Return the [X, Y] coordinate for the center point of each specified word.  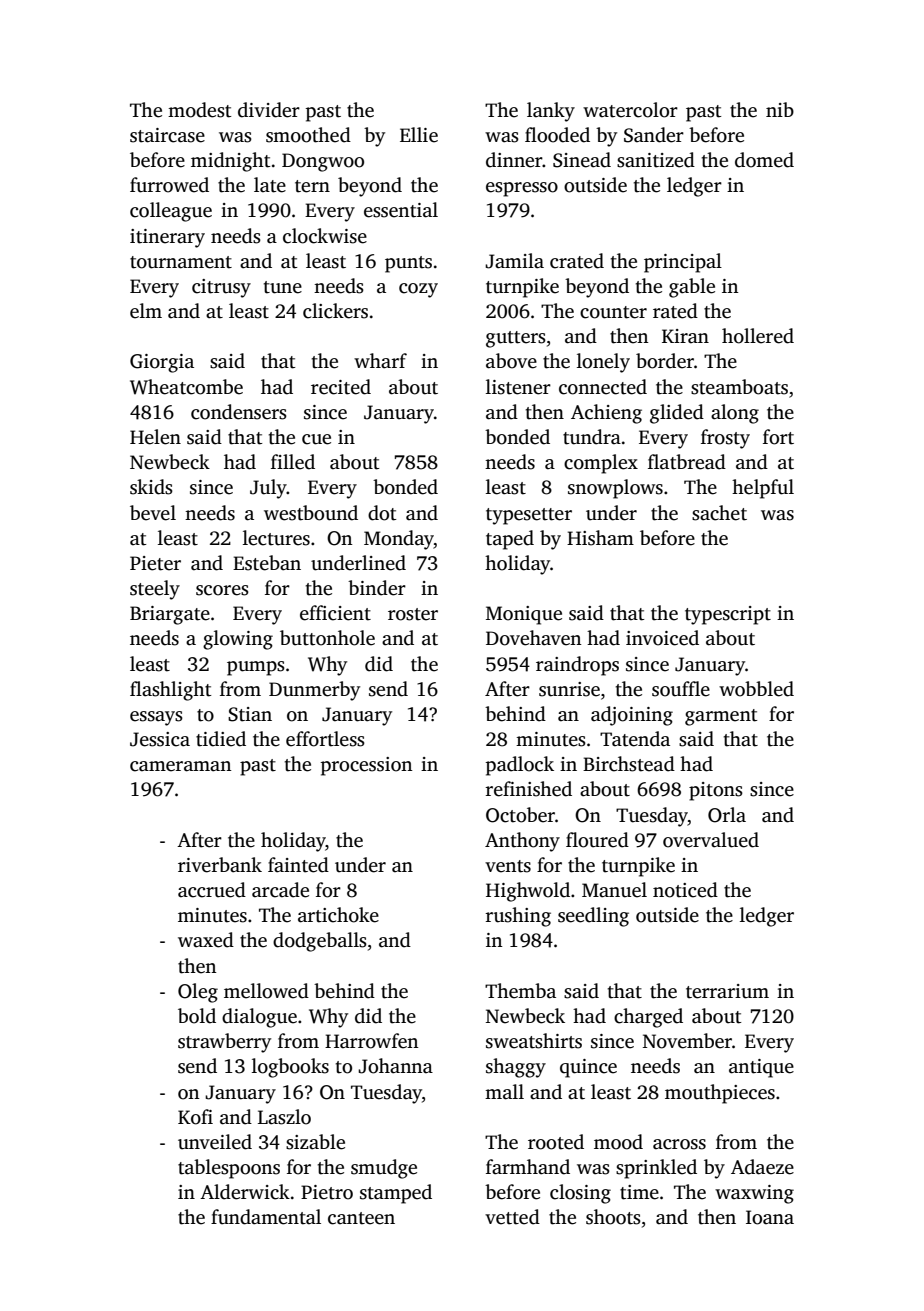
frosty [725, 439]
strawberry [224, 1043]
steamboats [739, 387]
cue [316, 439]
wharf [380, 361]
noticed [685, 890]
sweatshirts [534, 1041]
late [270, 185]
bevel [153, 513]
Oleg [198, 993]
